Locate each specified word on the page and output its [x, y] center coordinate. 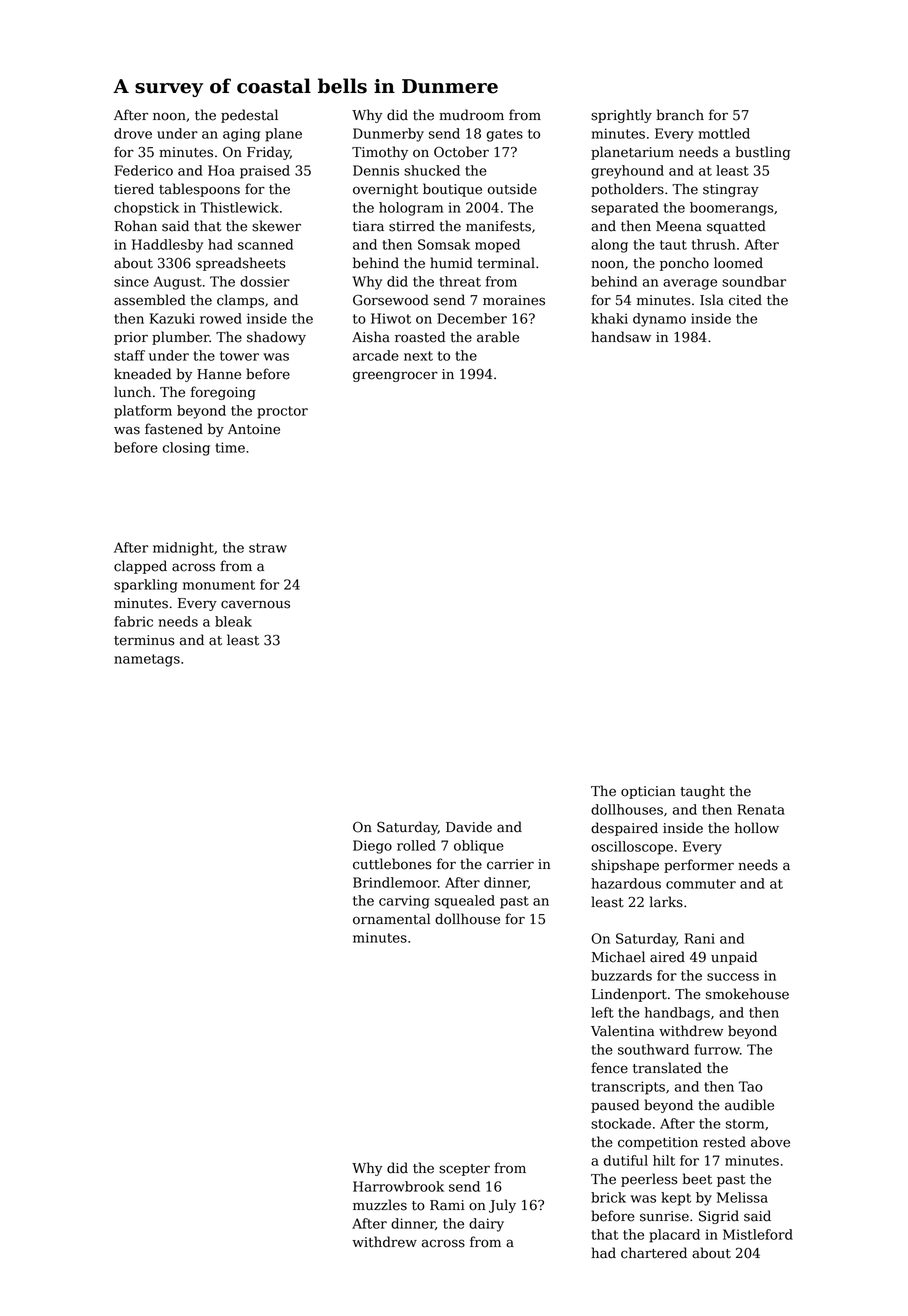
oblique [479, 847]
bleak [233, 621]
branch [680, 115]
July [502, 1206]
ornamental [391, 919]
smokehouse [747, 994]
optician [648, 792]
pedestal [249, 116]
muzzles [380, 1205]
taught [703, 792]
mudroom [471, 115]
